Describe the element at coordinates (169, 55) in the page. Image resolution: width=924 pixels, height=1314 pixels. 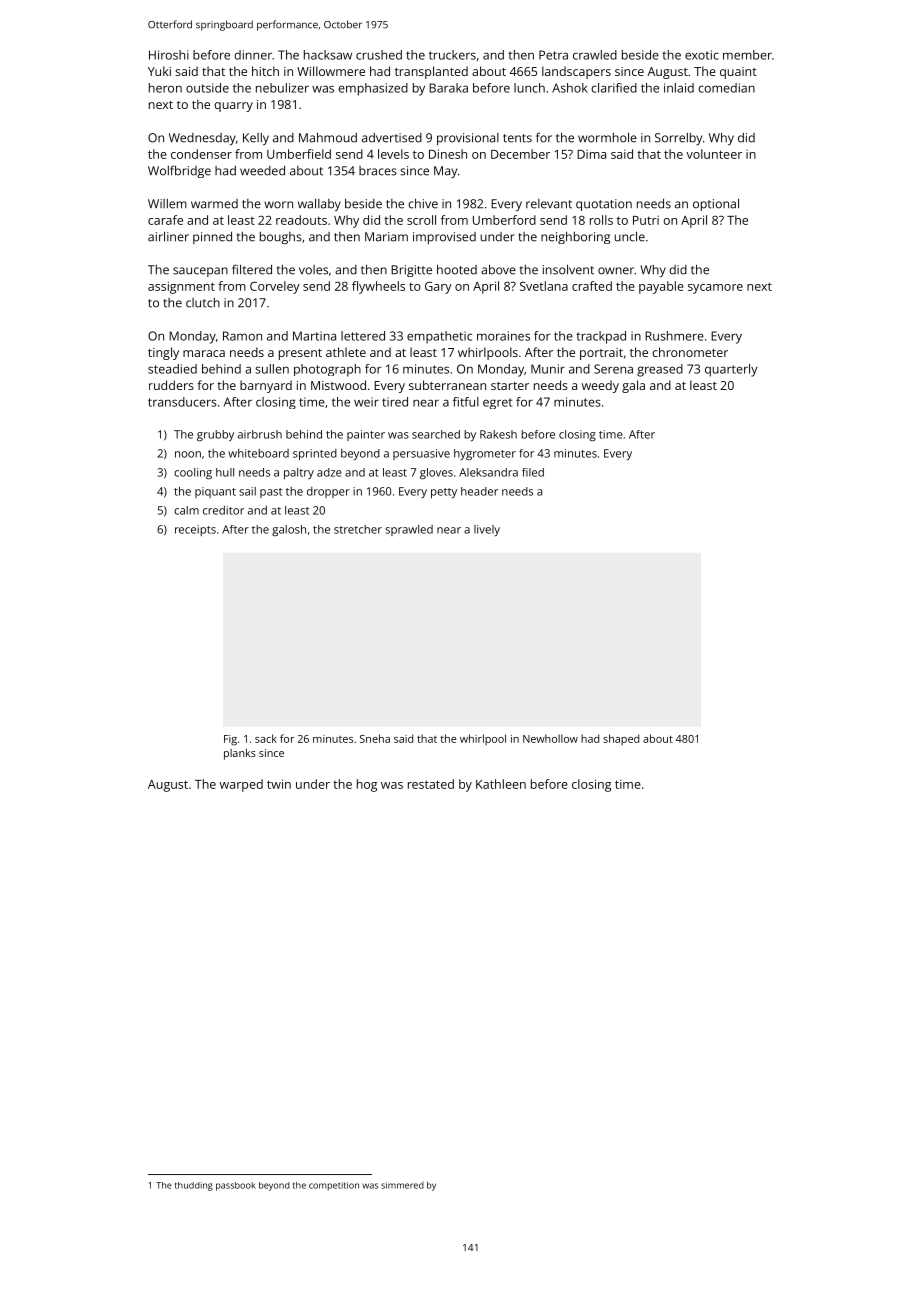
I see `Hiroshi` at that location.
